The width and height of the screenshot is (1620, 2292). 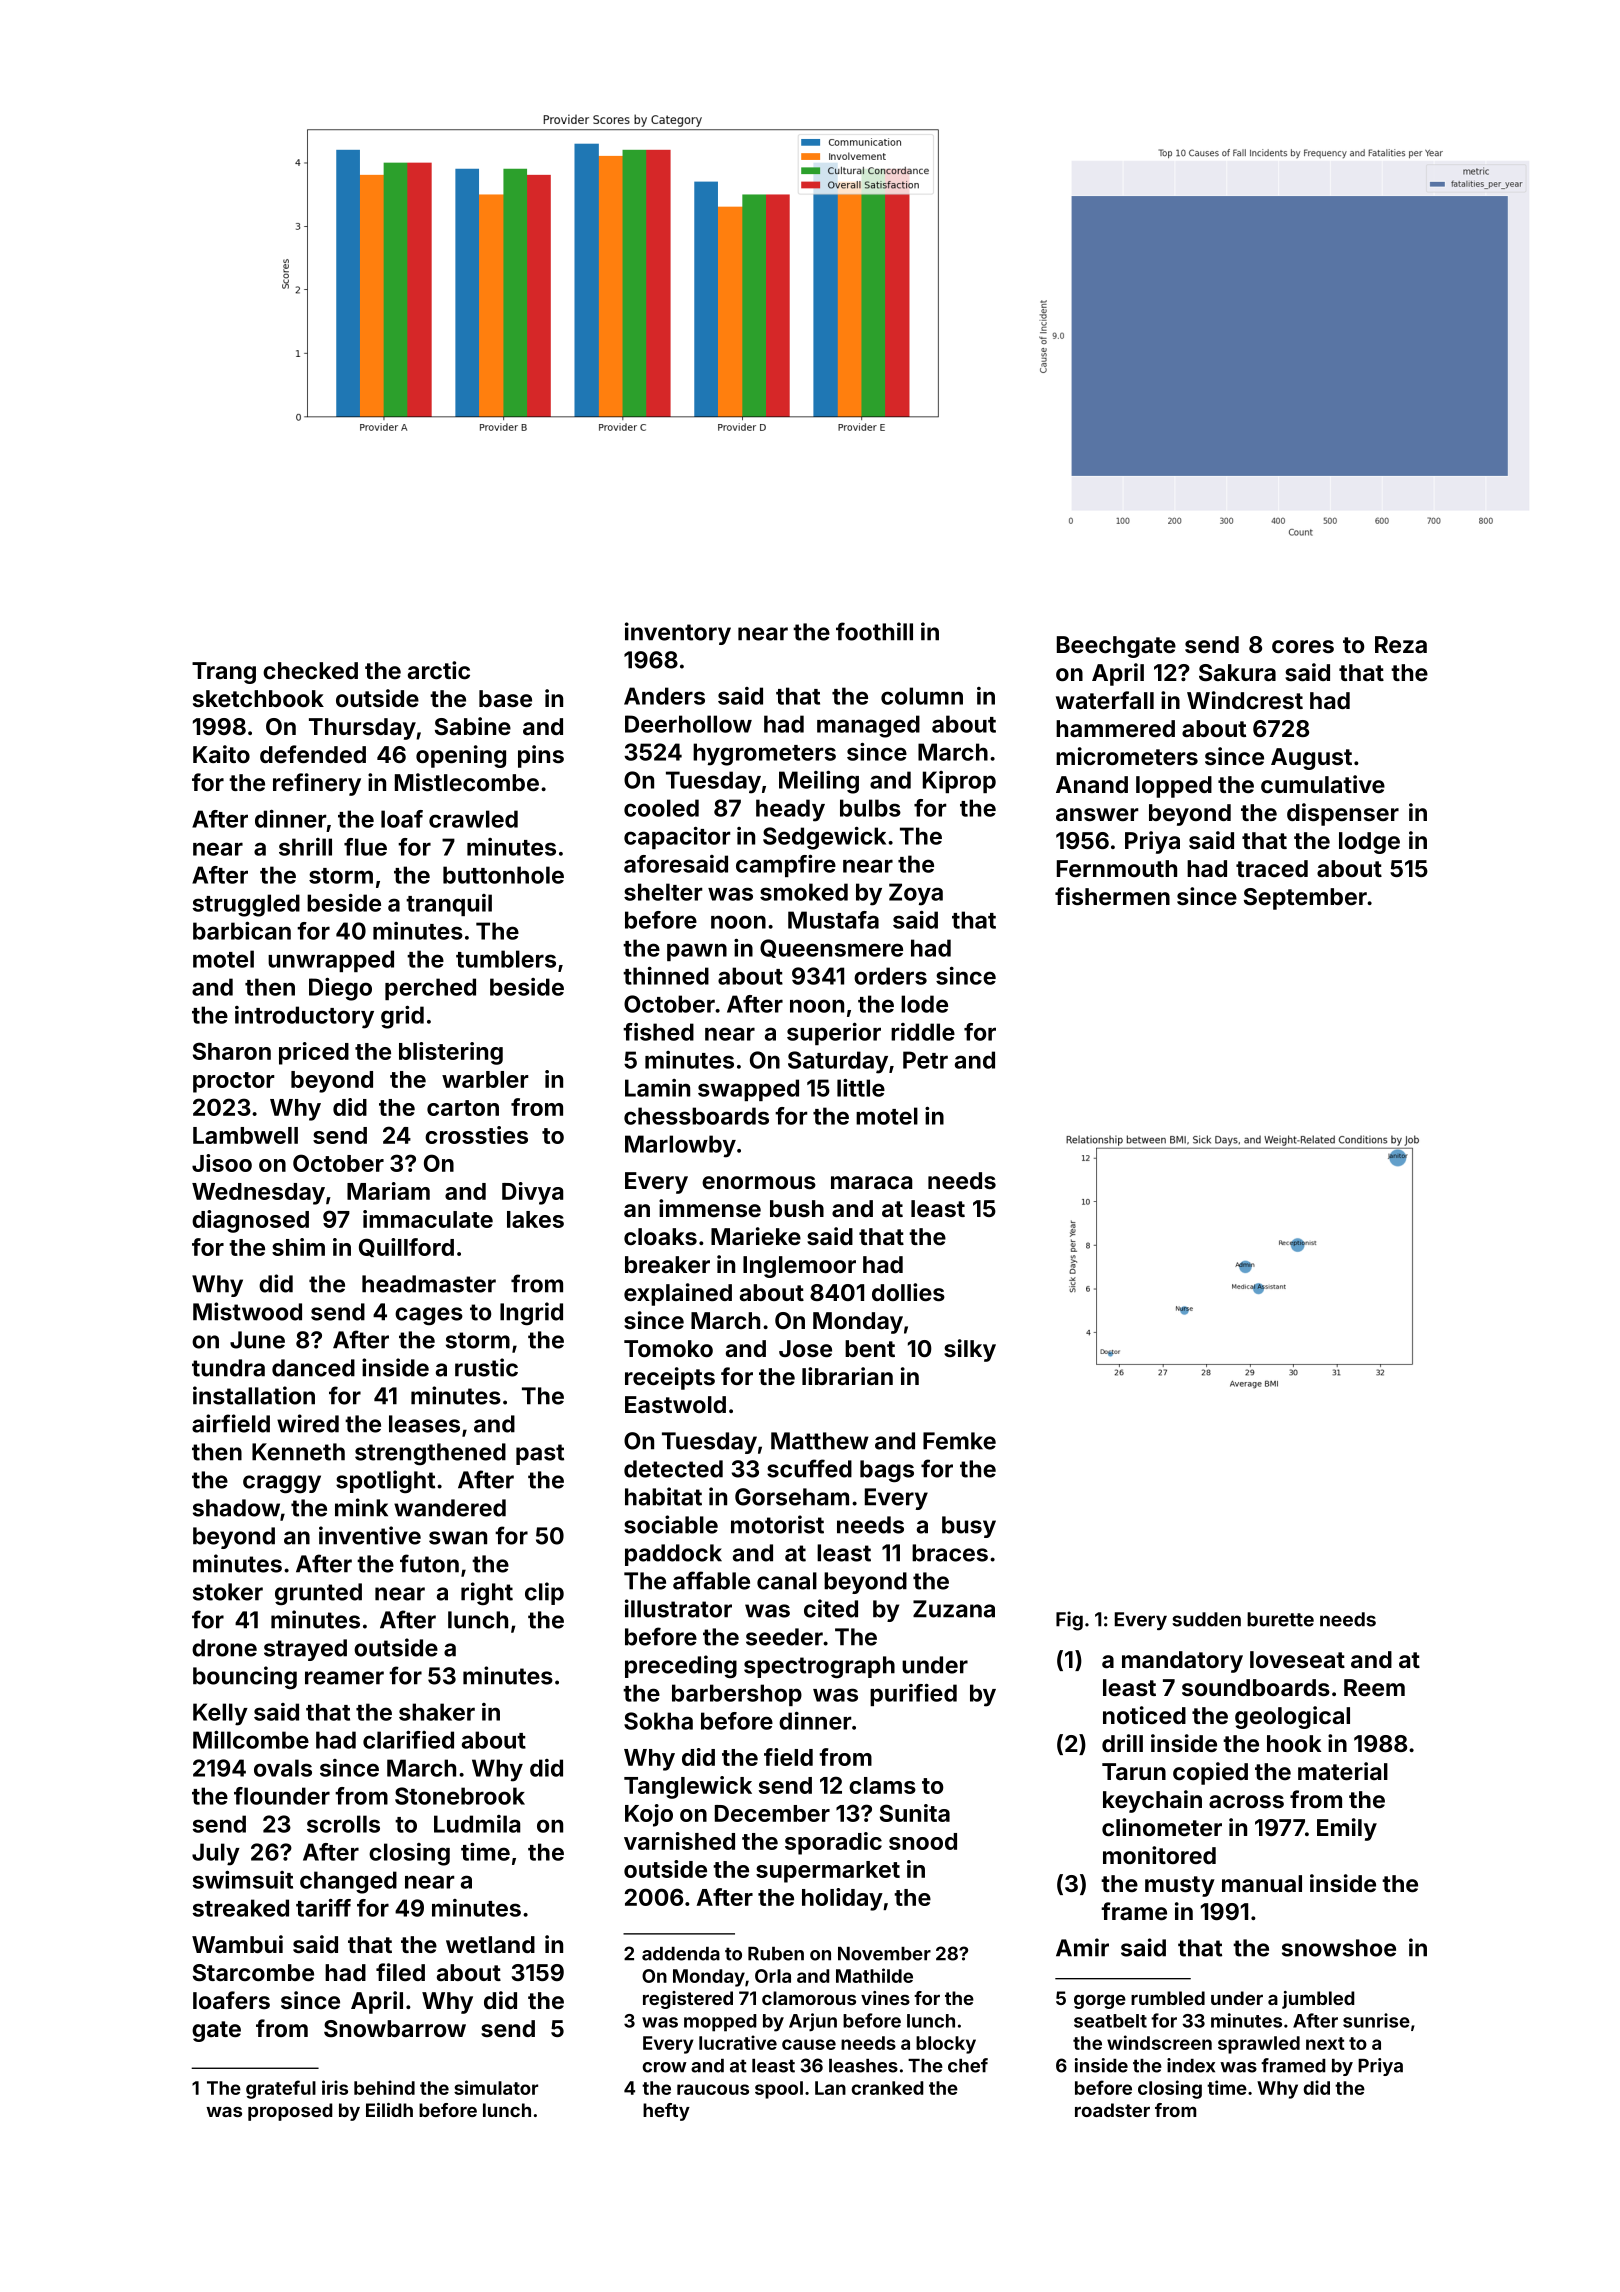 What do you see at coordinates (1112, 2110) in the screenshot?
I see `roadster` at bounding box center [1112, 2110].
